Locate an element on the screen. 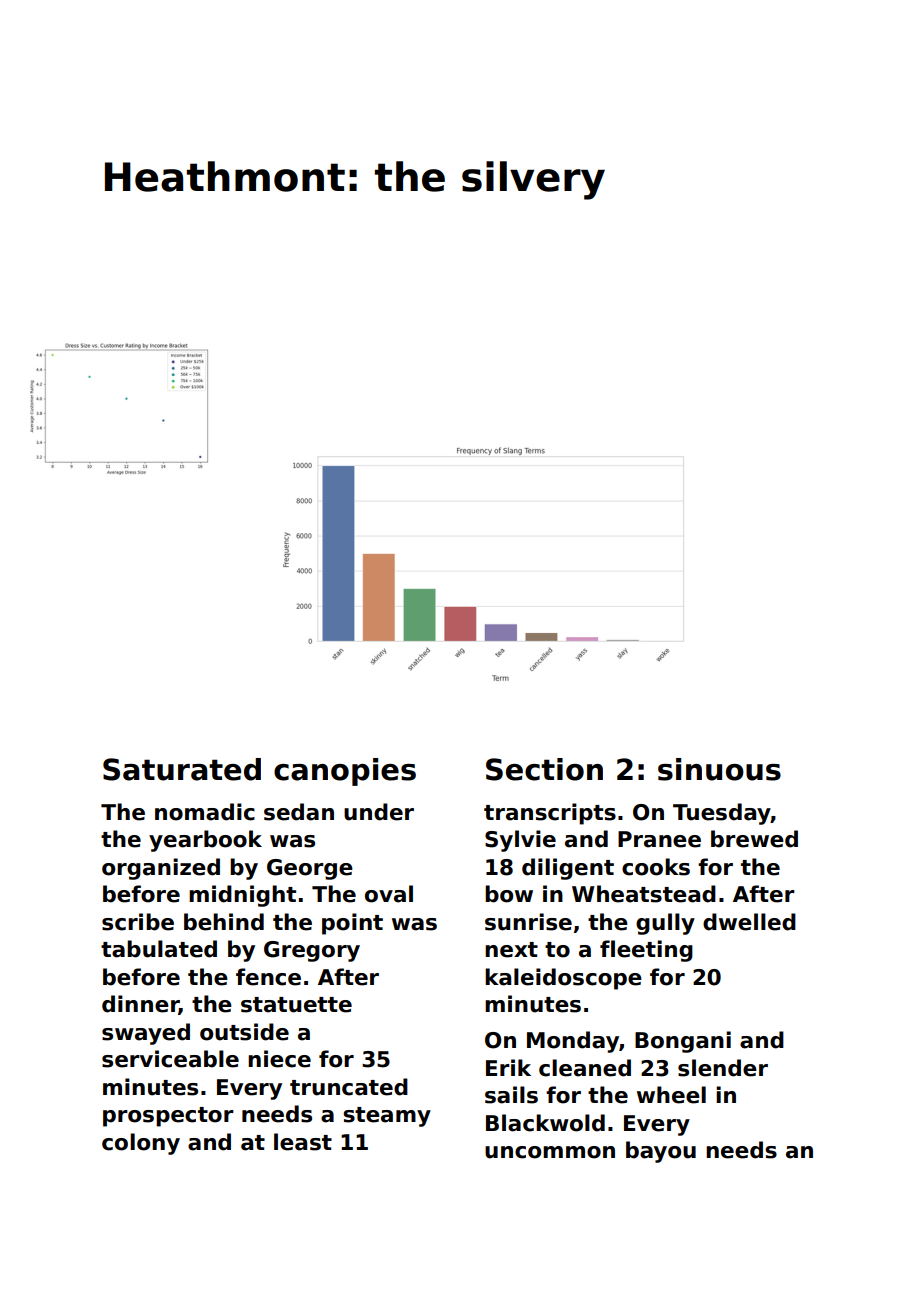 The image size is (924, 1311). statuette is located at coordinates (296, 1005).
